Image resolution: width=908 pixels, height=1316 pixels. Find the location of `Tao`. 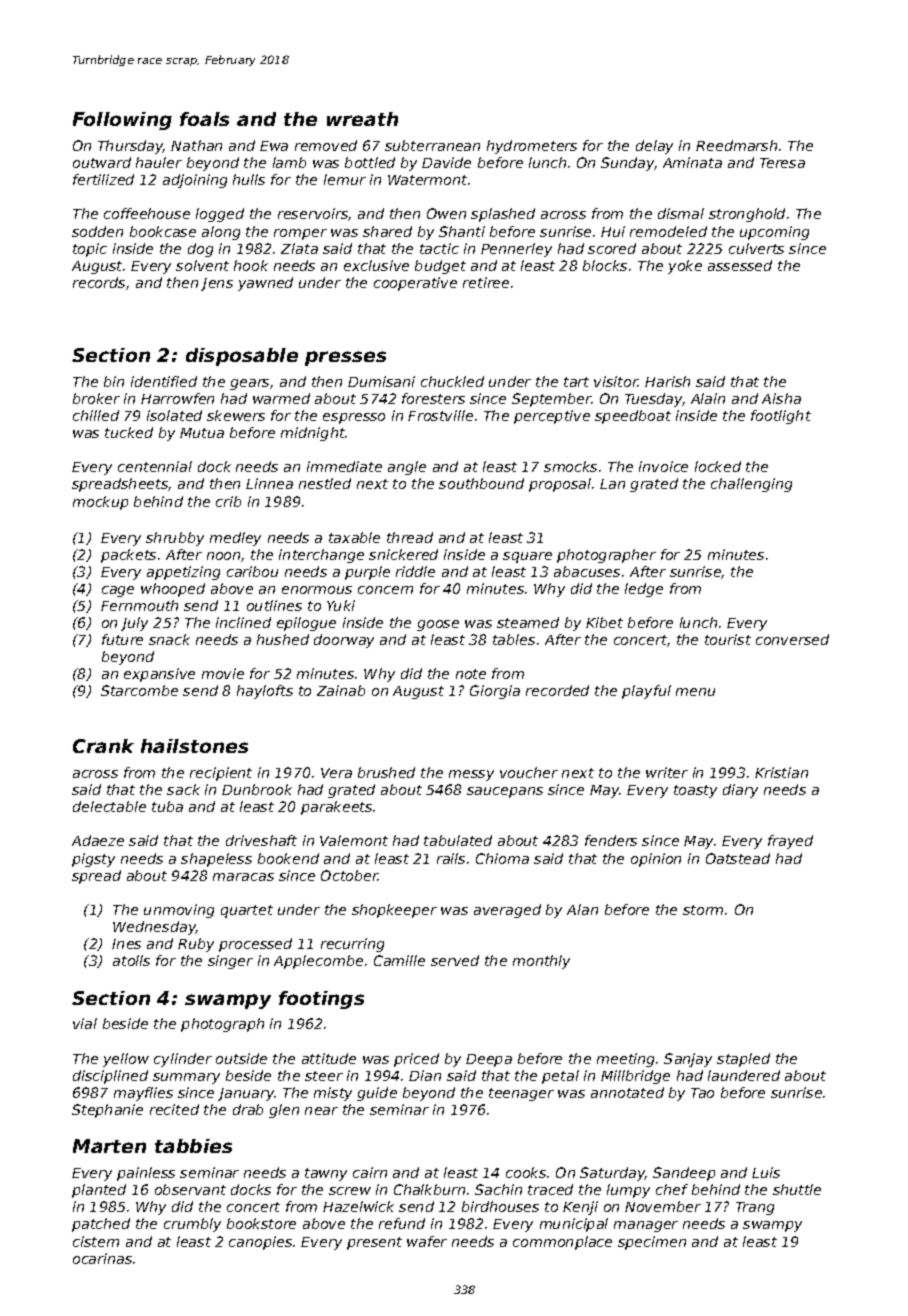

Tao is located at coordinates (702, 1093).
